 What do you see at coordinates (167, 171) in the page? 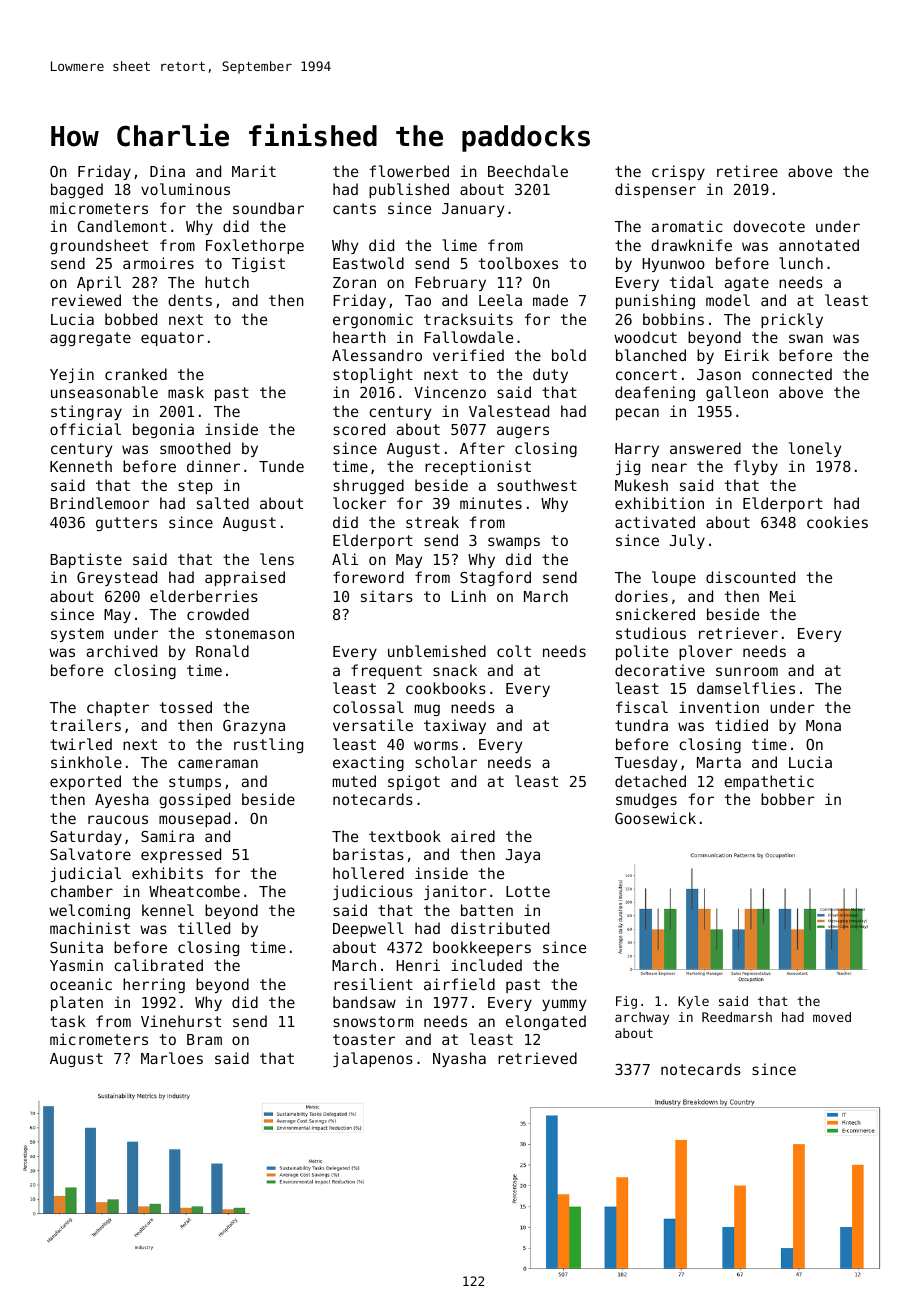
I see `Dina` at bounding box center [167, 171].
